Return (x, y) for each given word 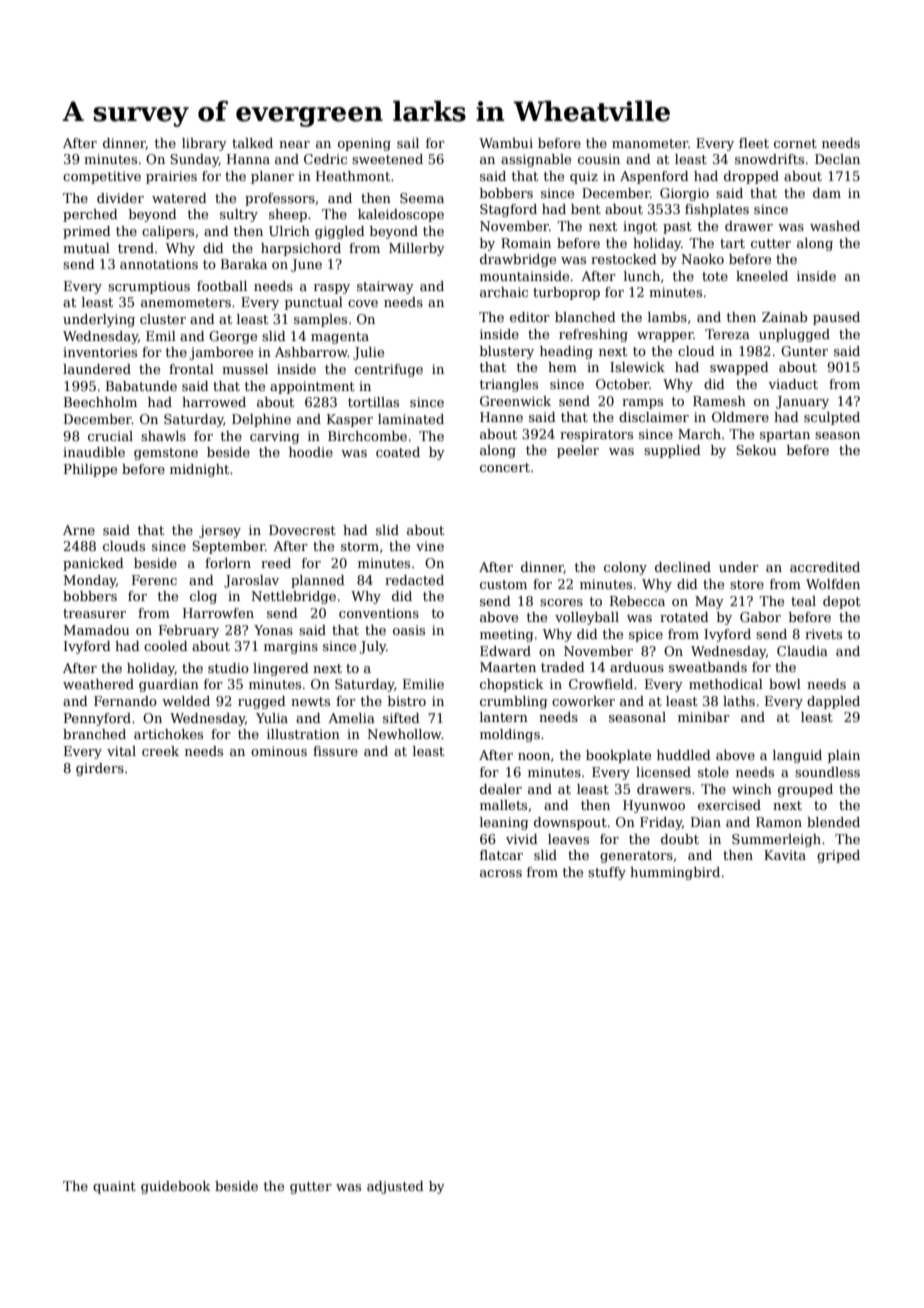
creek (160, 751)
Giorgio (684, 194)
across (501, 873)
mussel (245, 369)
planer (272, 177)
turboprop (566, 293)
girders (100, 769)
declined (683, 567)
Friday (661, 823)
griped (838, 856)
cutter (771, 243)
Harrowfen (218, 613)
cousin (599, 159)
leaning (504, 823)
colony (625, 568)
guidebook (176, 1187)
